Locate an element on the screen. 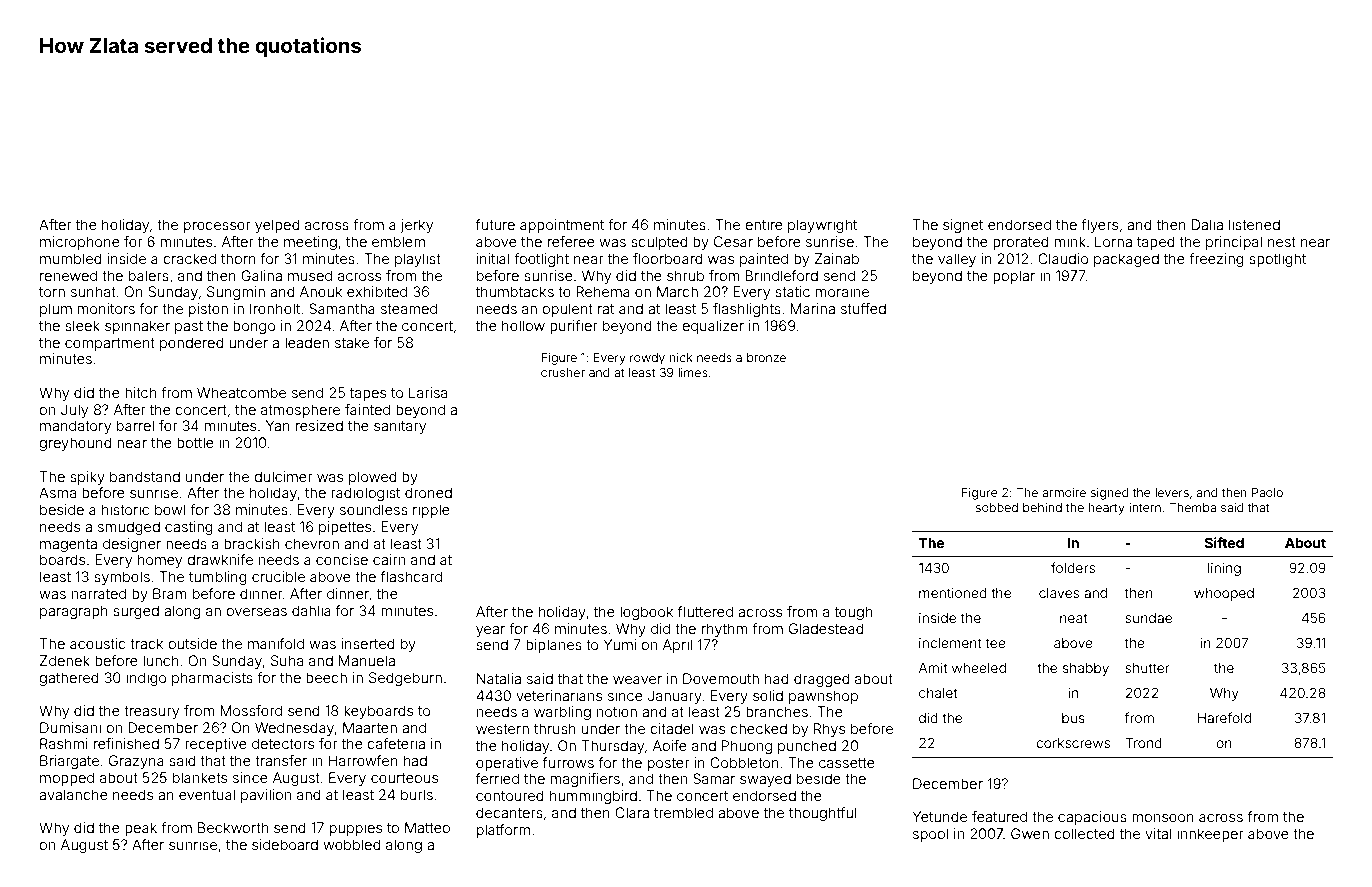 This screenshot has height=887, width=1372. Rehema is located at coordinates (603, 291).
